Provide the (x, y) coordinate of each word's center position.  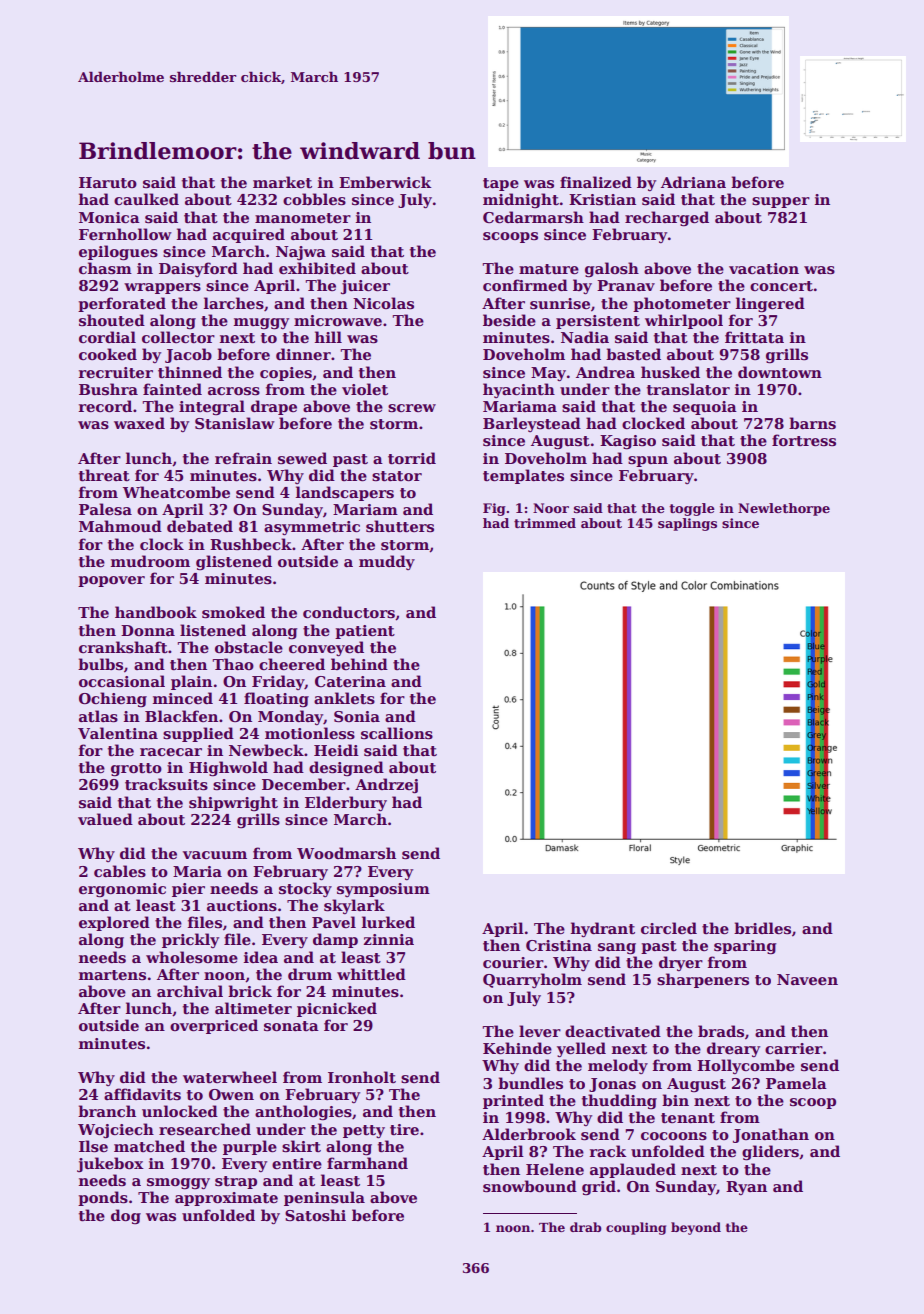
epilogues (118, 253)
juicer (365, 287)
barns (812, 423)
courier (513, 962)
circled (669, 928)
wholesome (192, 957)
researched (205, 1129)
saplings (687, 524)
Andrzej (386, 786)
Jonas (612, 1085)
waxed (139, 423)
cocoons (674, 1136)
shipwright (233, 804)
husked (670, 372)
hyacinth (519, 390)
